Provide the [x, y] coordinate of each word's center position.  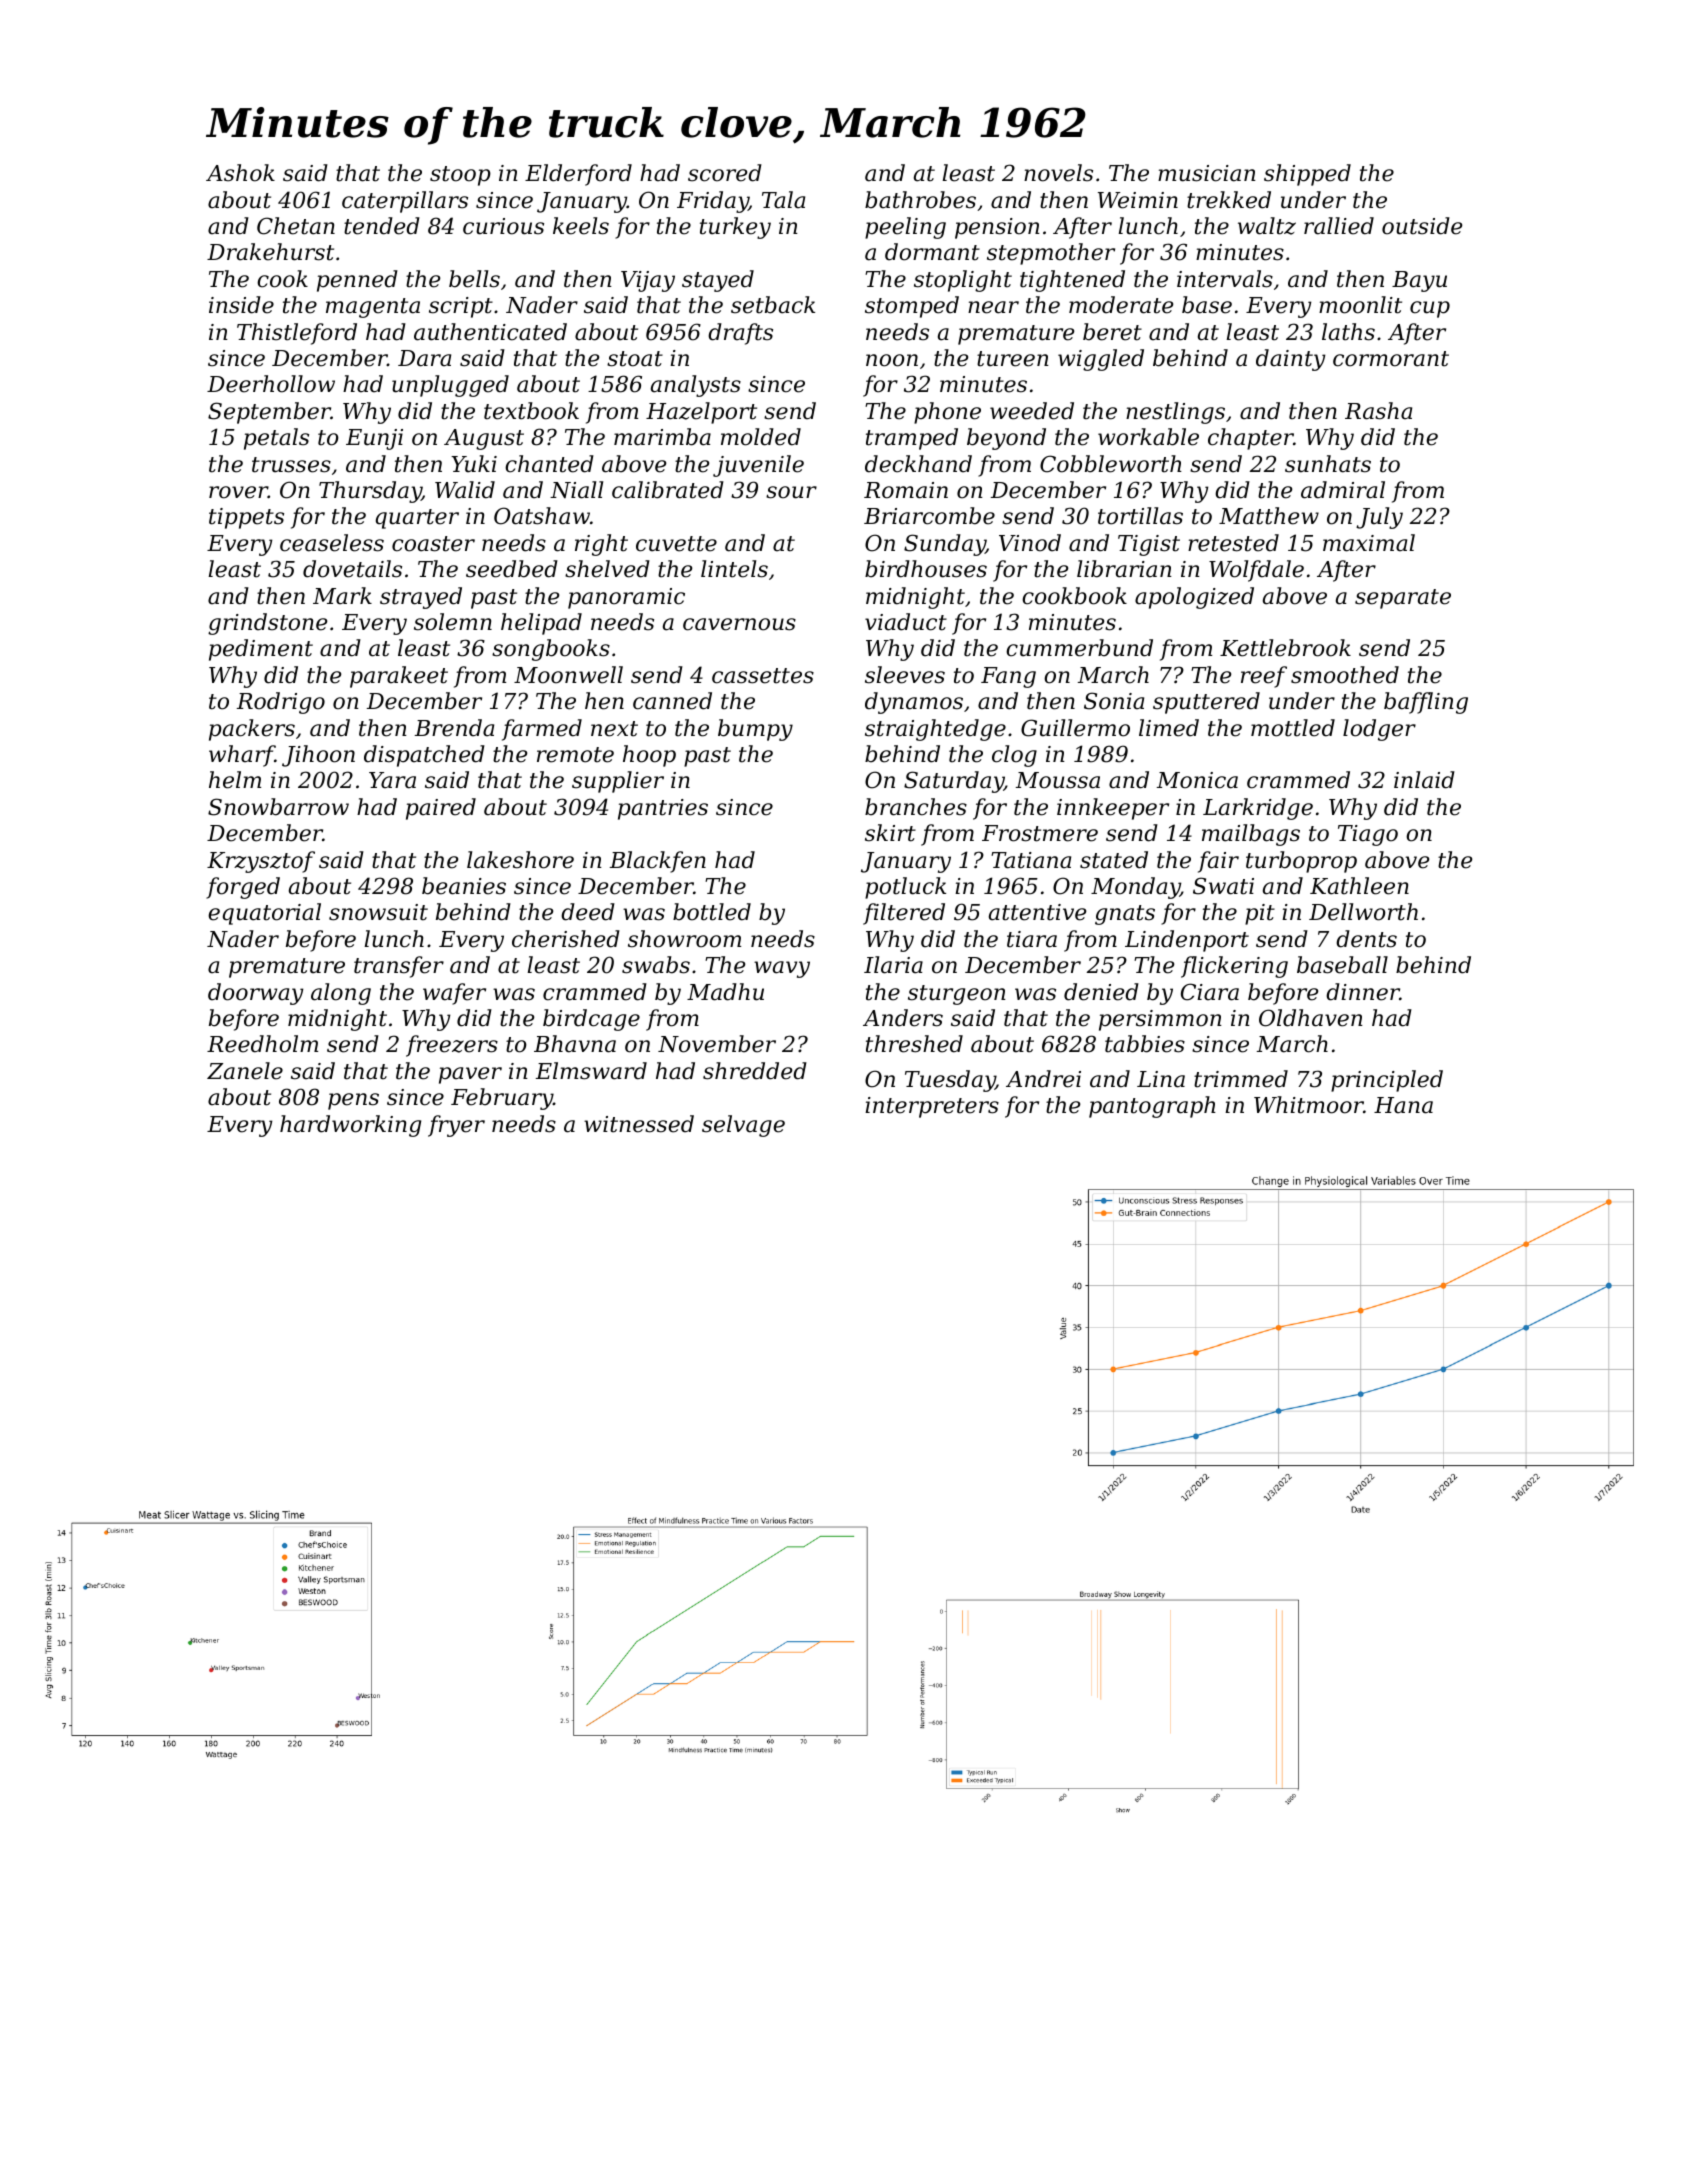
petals [276, 439]
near [993, 307]
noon [892, 360]
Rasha [1378, 411]
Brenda [454, 728]
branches [916, 807]
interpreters [932, 1107]
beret [1112, 332]
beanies [464, 886]
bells [474, 279]
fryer [456, 1126]
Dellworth [1363, 912]
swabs [656, 965]
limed [1169, 728]
